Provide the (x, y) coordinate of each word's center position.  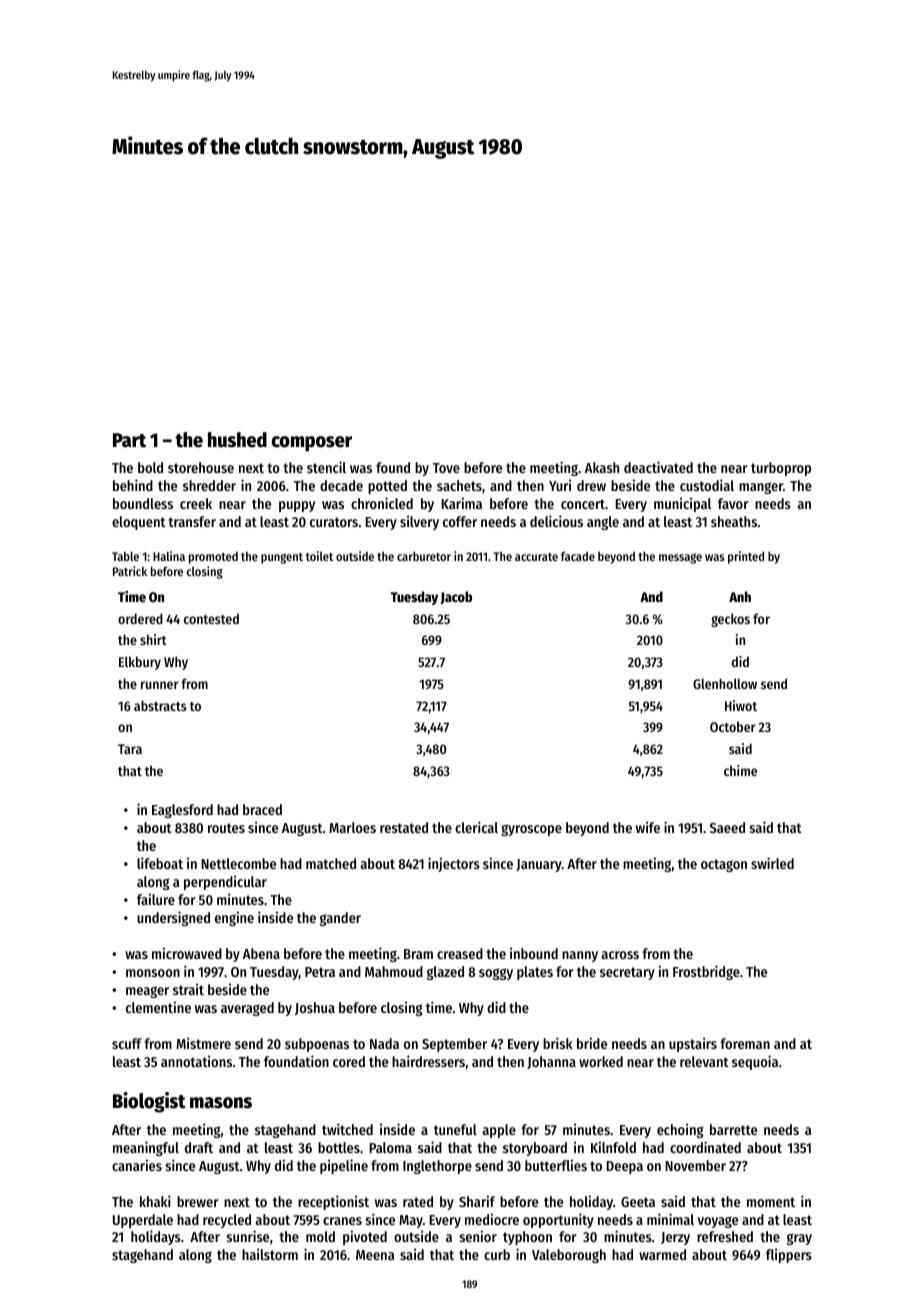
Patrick (130, 571)
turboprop (781, 469)
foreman (745, 1043)
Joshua (315, 1008)
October (733, 726)
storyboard (535, 1149)
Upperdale (143, 1221)
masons (221, 1103)
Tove (446, 468)
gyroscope (531, 830)
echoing (680, 1130)
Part (129, 440)
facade (578, 556)
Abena (261, 953)
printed (746, 557)
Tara (130, 749)
